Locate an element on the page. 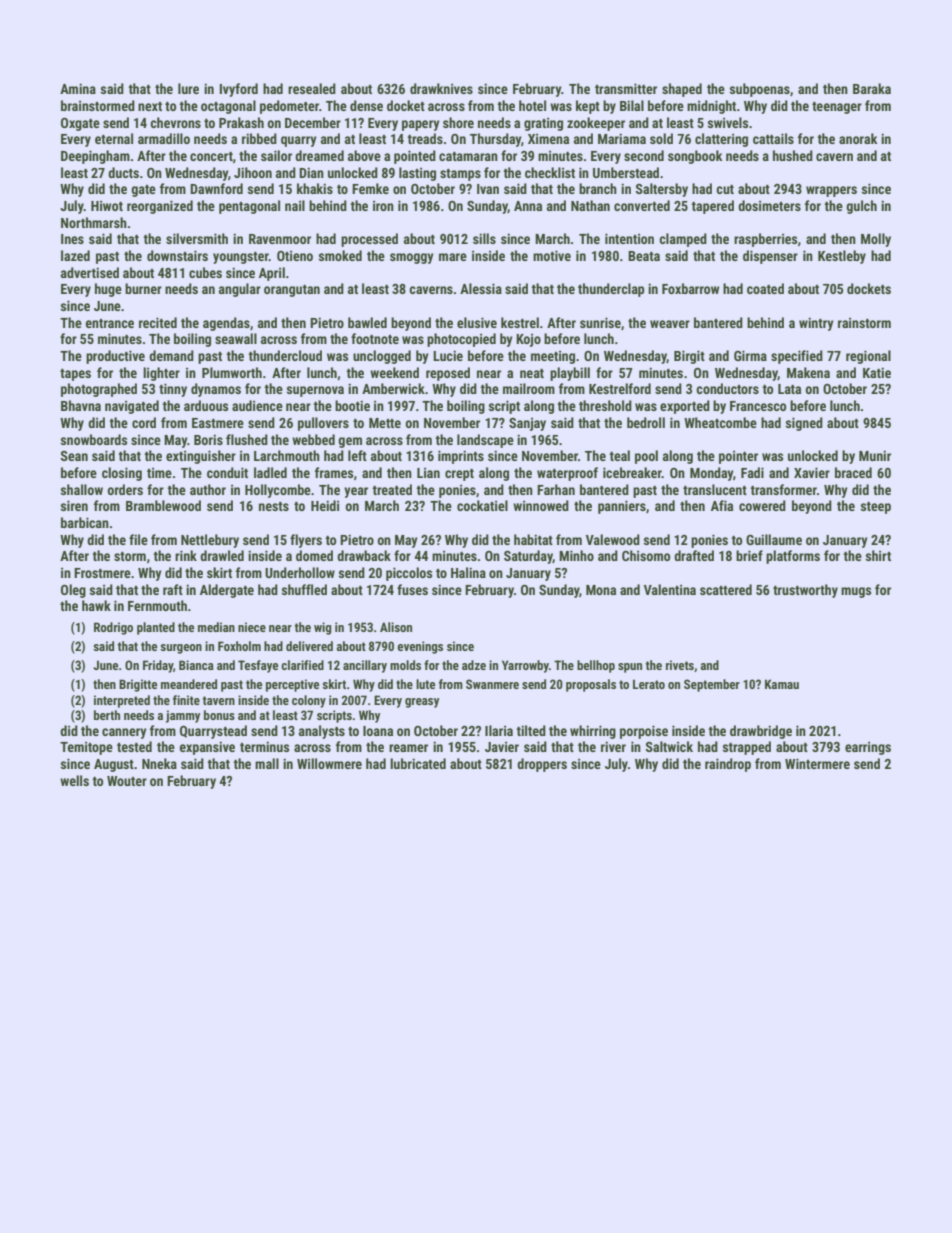 The height and width of the page is (1233, 952). wells is located at coordinates (74, 780).
